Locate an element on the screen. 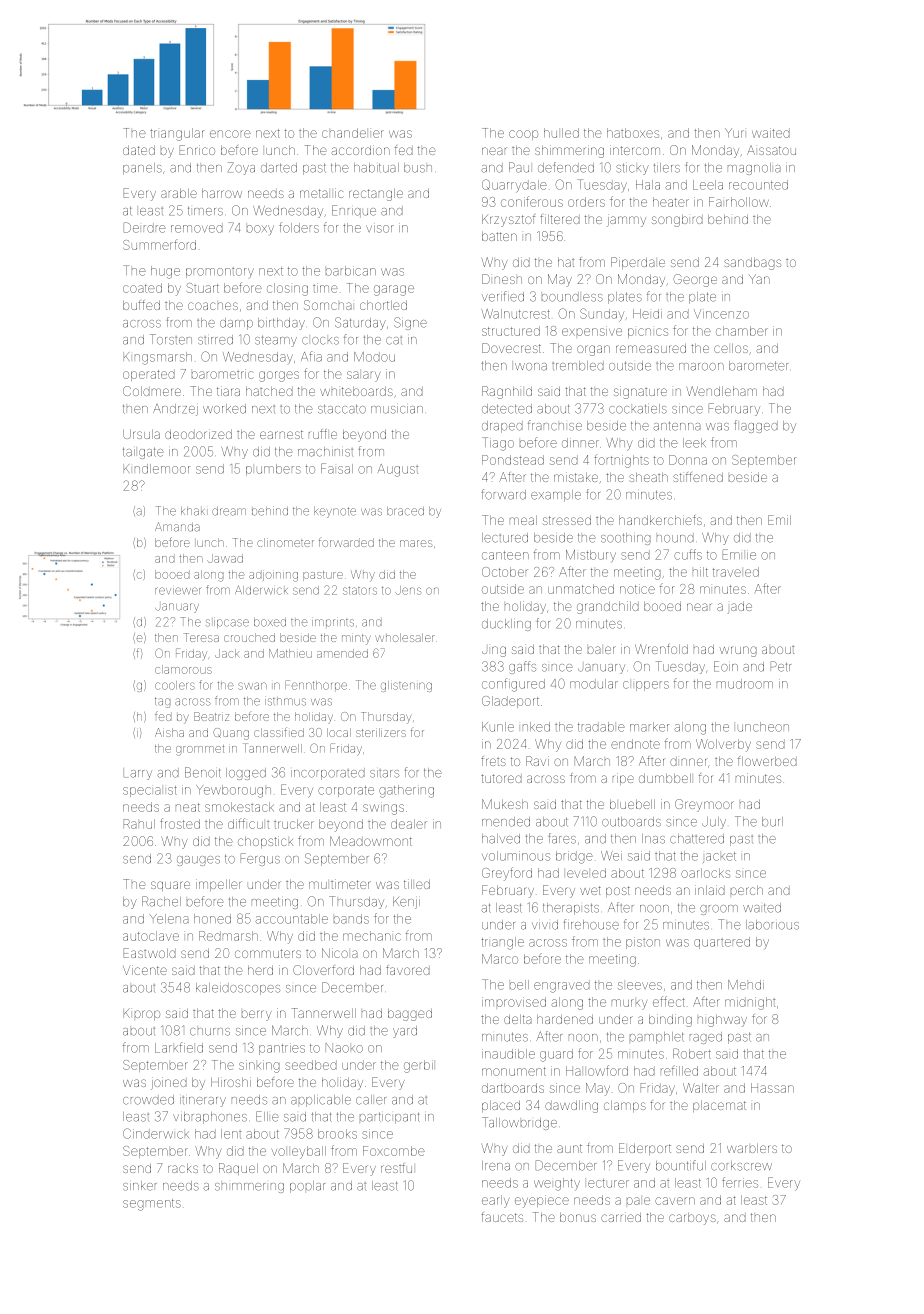 The height and width of the screenshot is (1314, 924). hatboxes is located at coordinates (633, 133).
